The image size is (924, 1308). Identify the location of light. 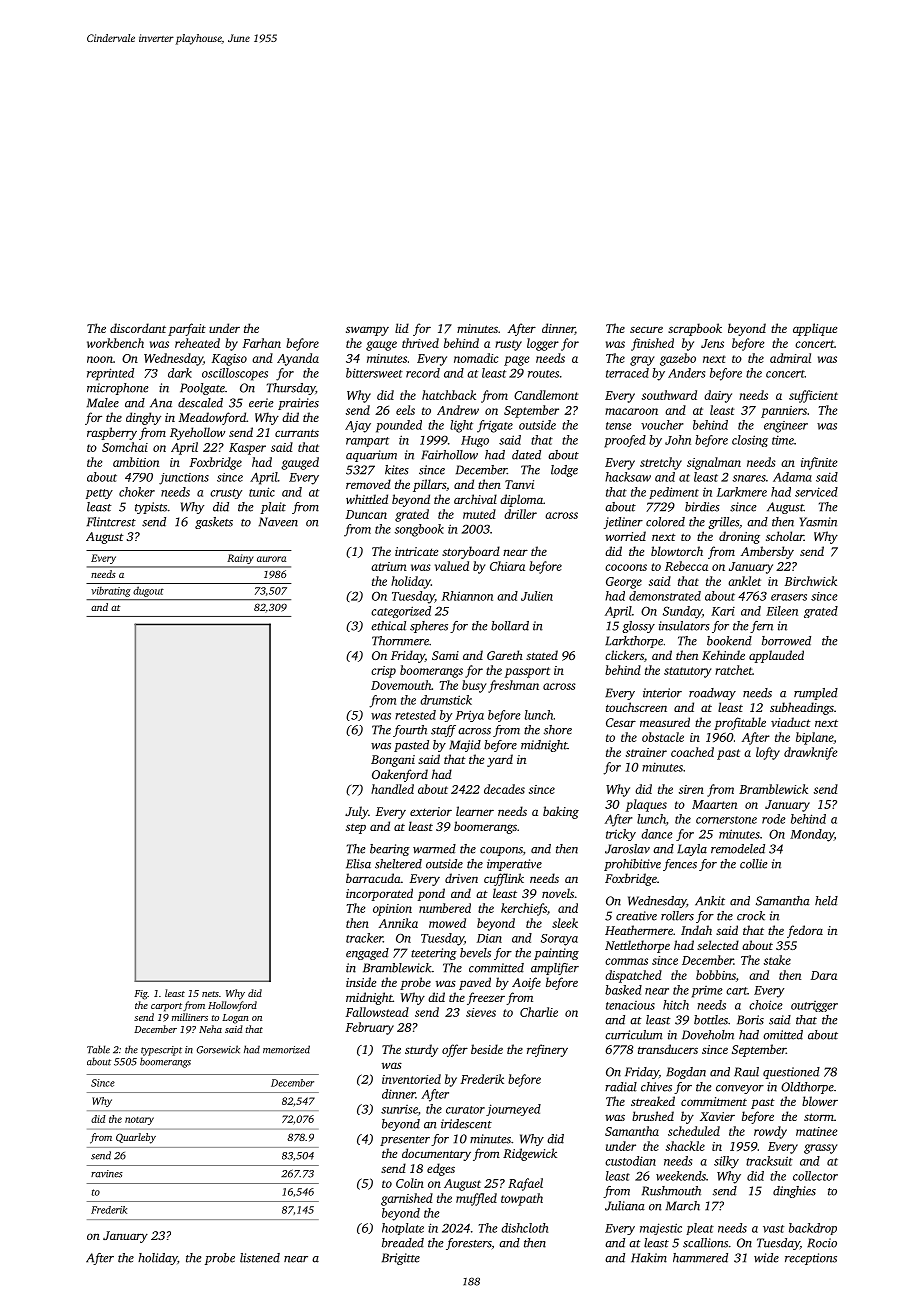
(461, 426).
